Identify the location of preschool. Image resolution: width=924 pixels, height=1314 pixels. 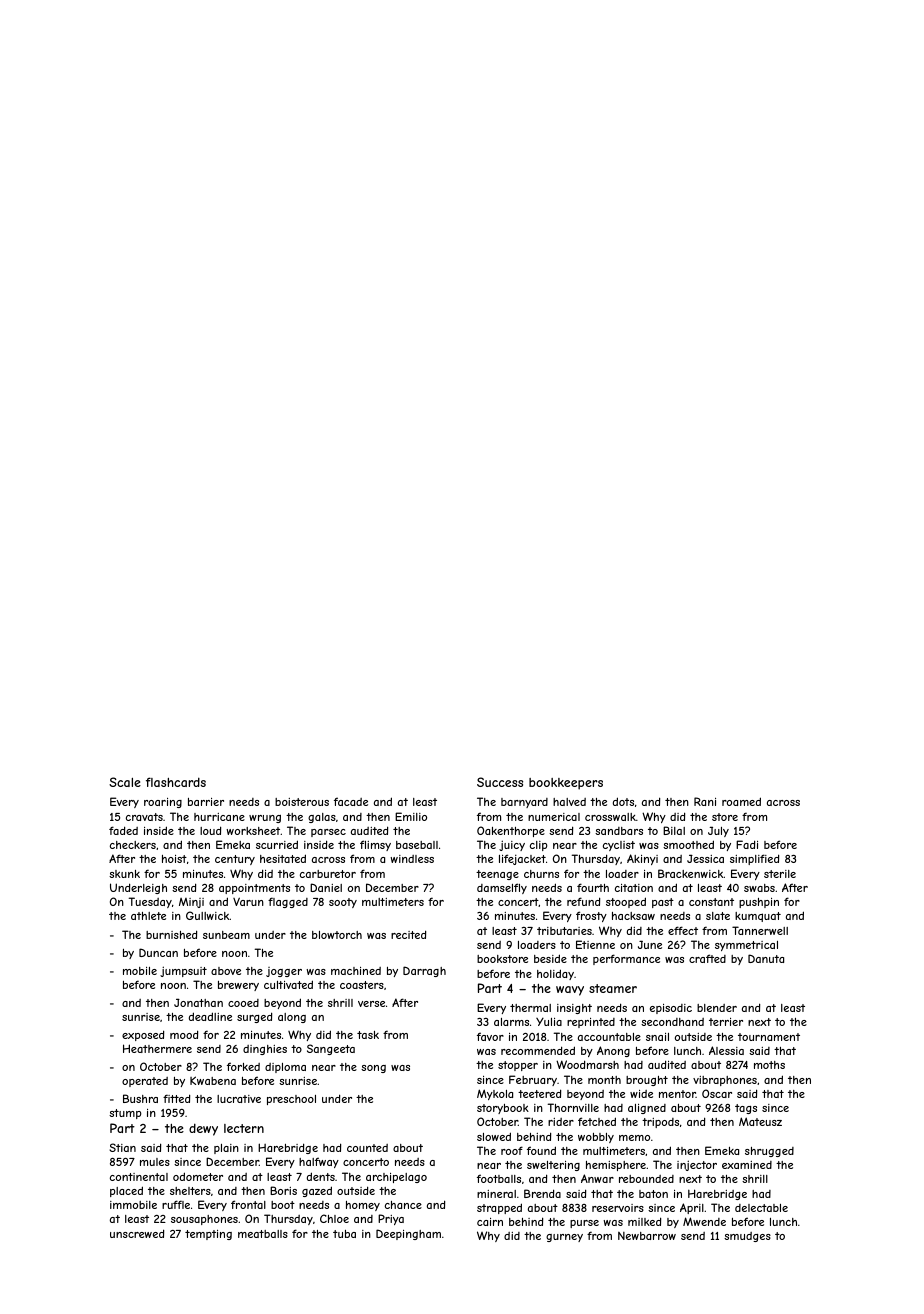
(291, 1100).
